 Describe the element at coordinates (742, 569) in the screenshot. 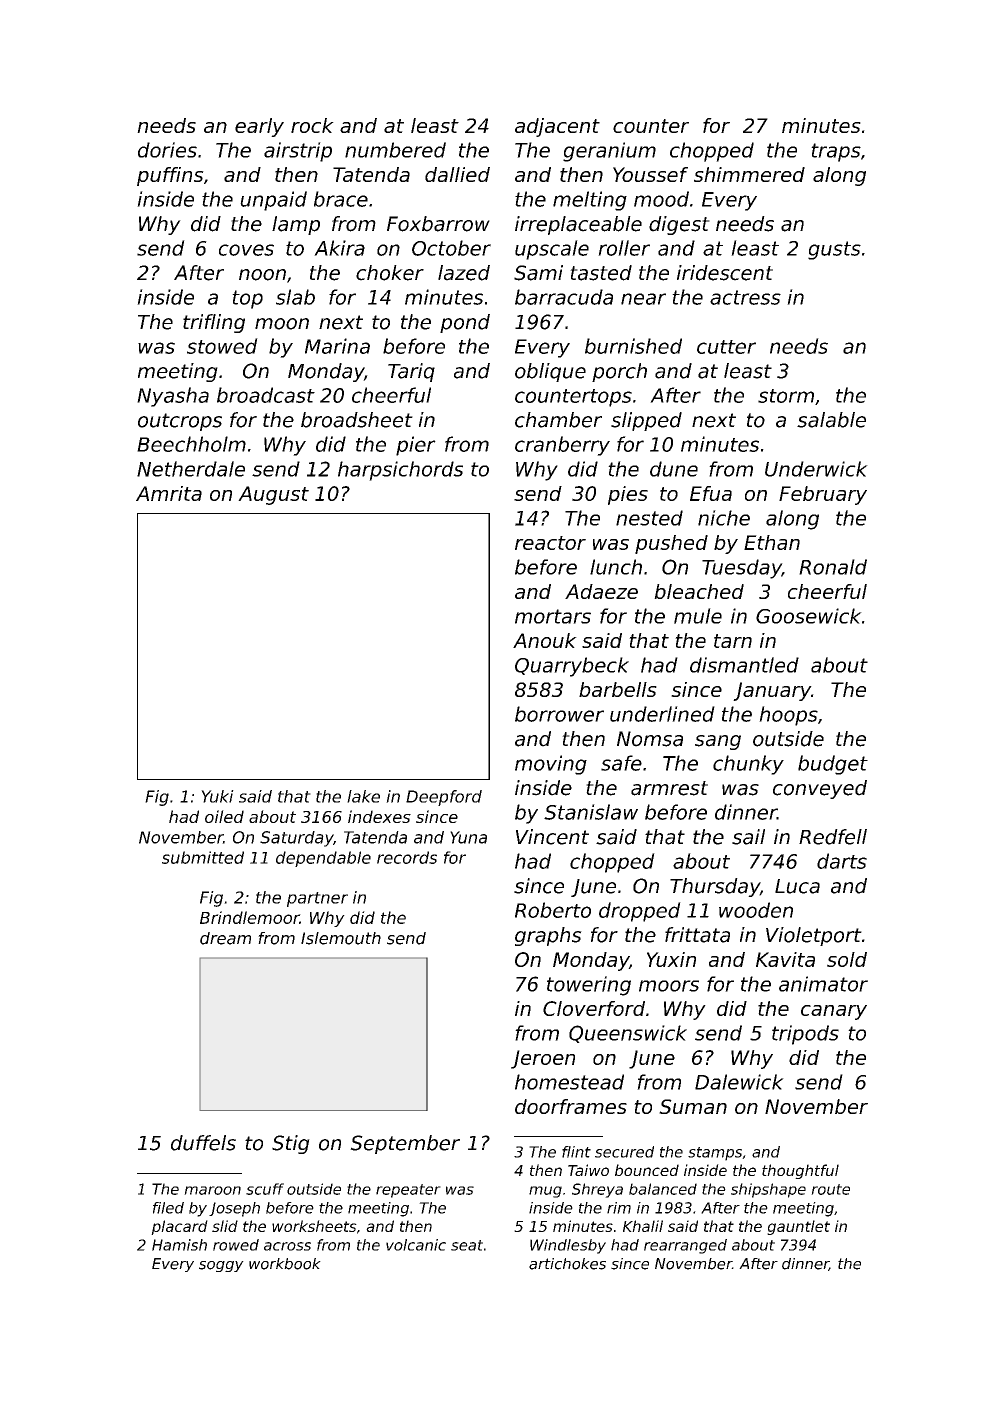

I see `Tuesday` at that location.
